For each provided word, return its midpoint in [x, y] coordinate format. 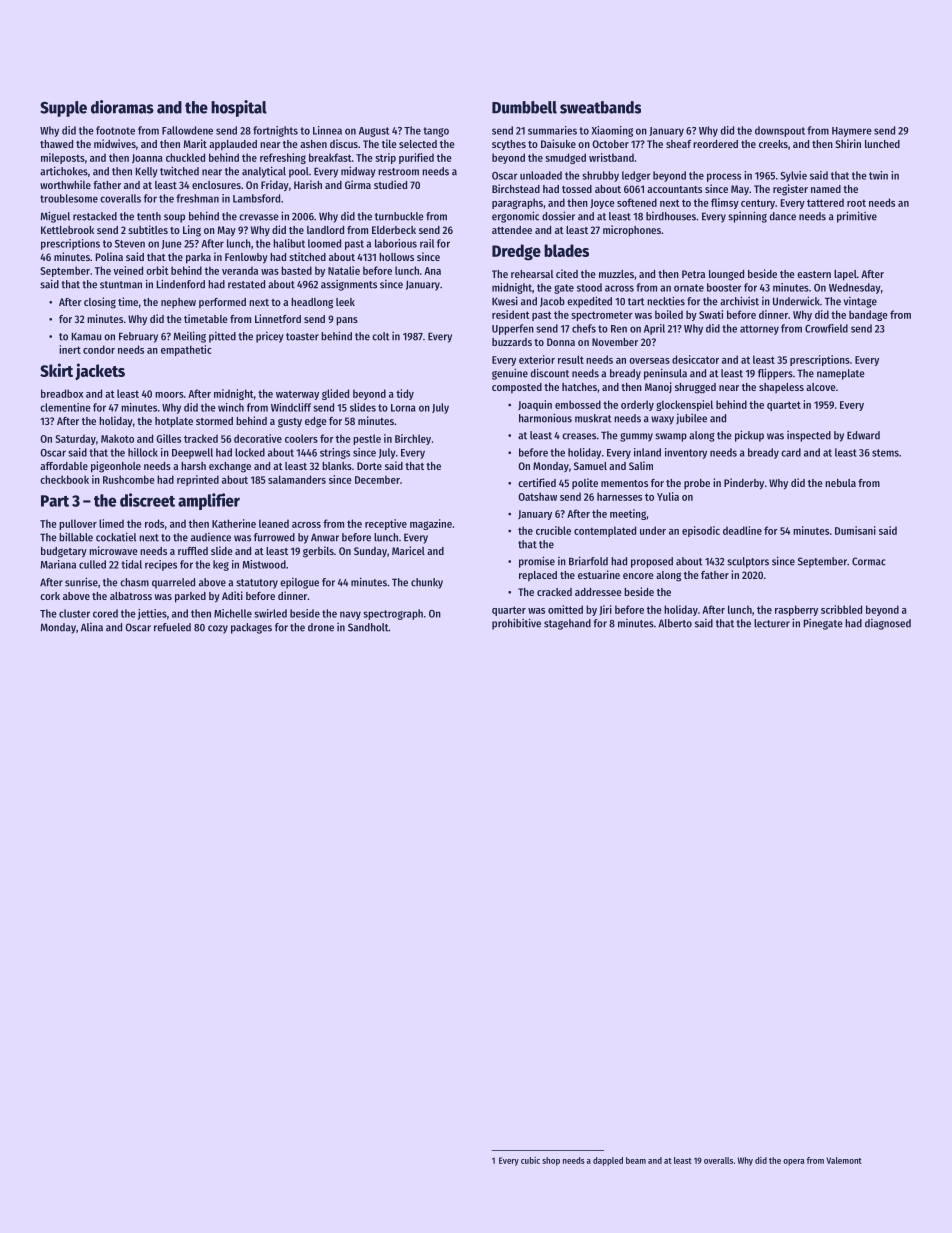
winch [231, 407]
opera [793, 1162]
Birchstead [516, 188]
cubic [530, 1160]
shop [551, 1161]
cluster [74, 613]
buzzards [512, 342]
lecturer [772, 623]
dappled [608, 1161]
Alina [92, 627]
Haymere [852, 132]
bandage [868, 315]
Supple [63, 109]
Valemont [844, 1160]
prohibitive [516, 624]
